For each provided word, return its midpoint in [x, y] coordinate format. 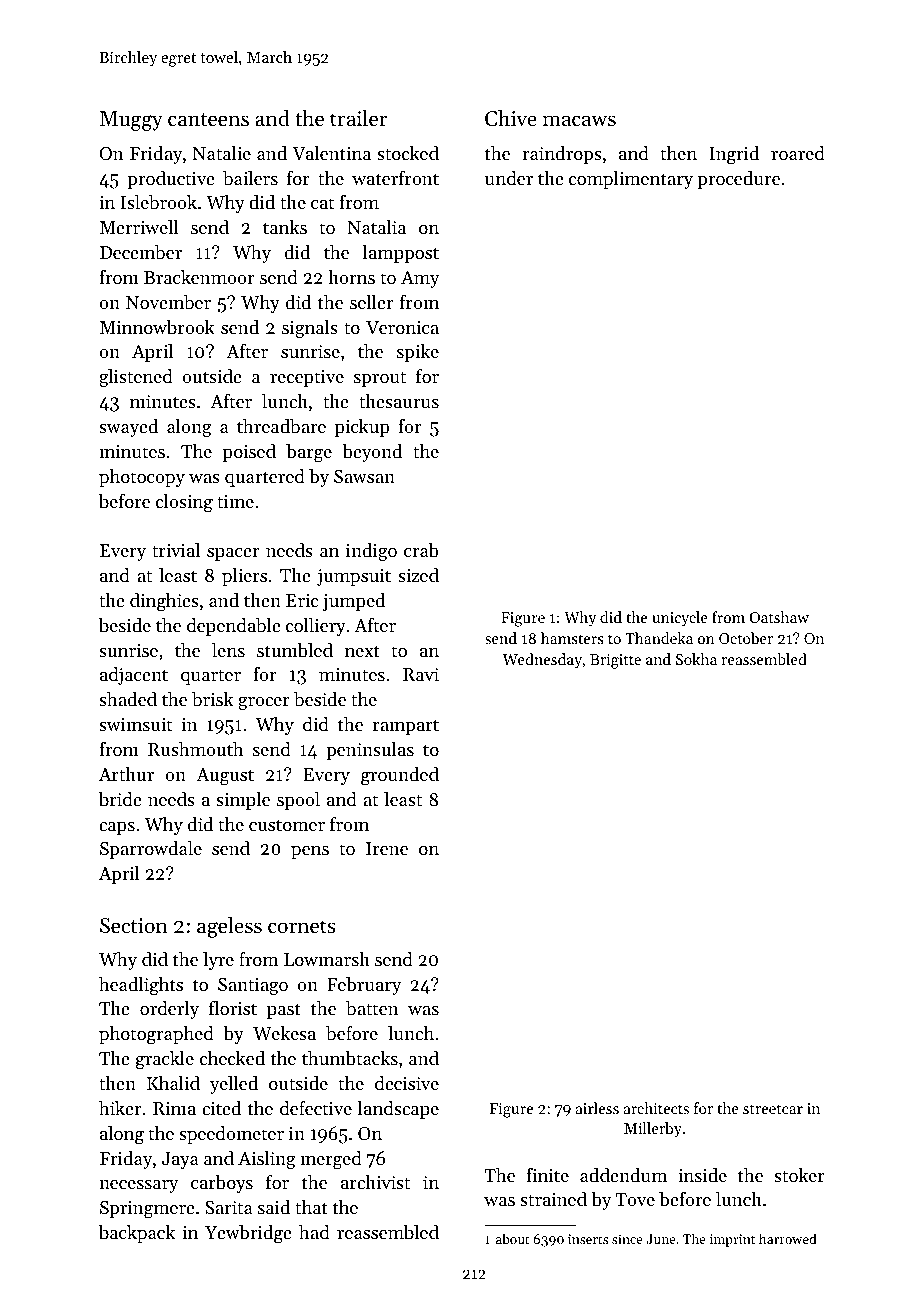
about [513, 1238]
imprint [732, 1240]
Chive [511, 118]
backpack [137, 1234]
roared [798, 153]
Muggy [131, 121]
